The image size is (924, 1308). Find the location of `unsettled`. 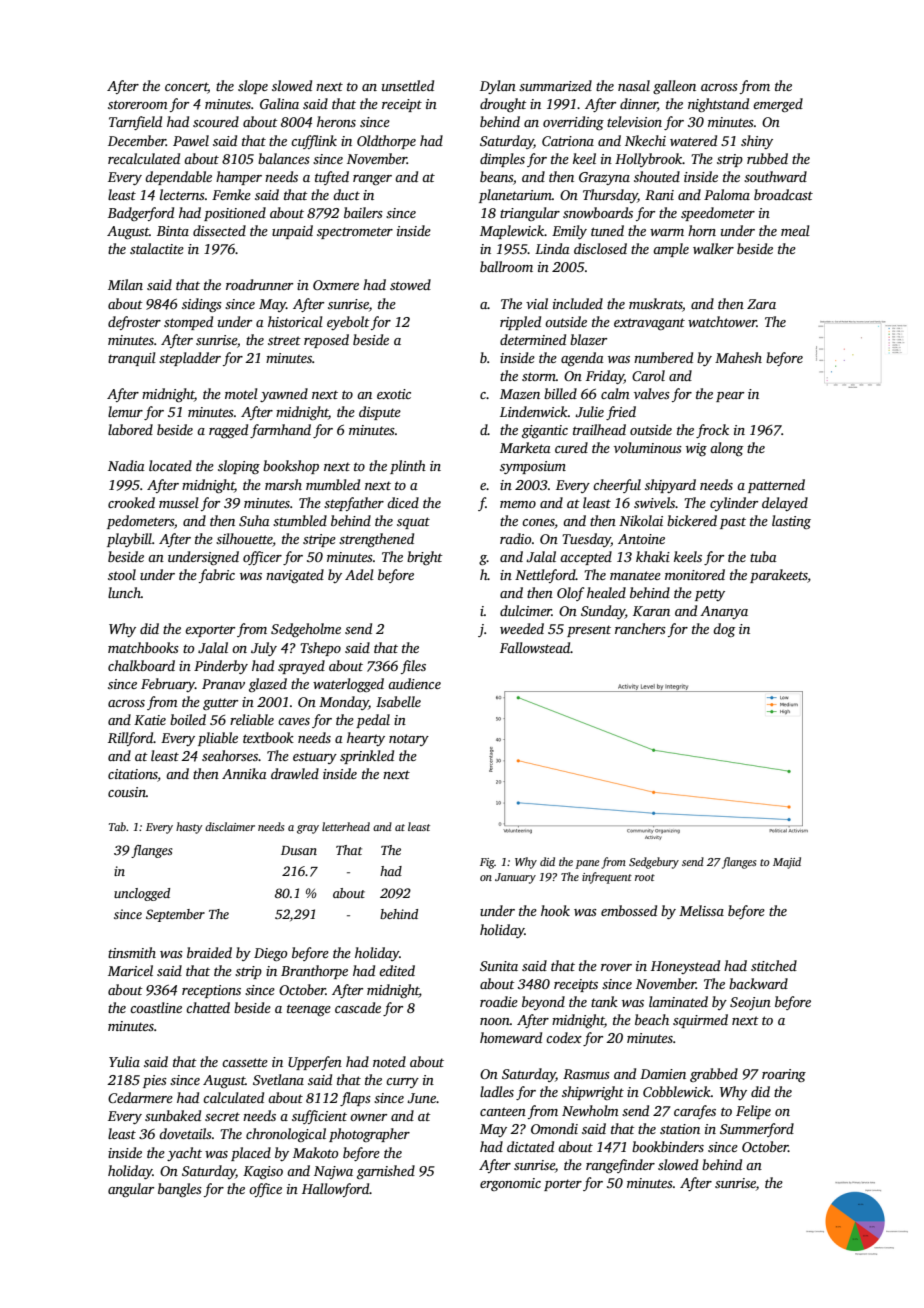

unsettled is located at coordinates (408, 85).
